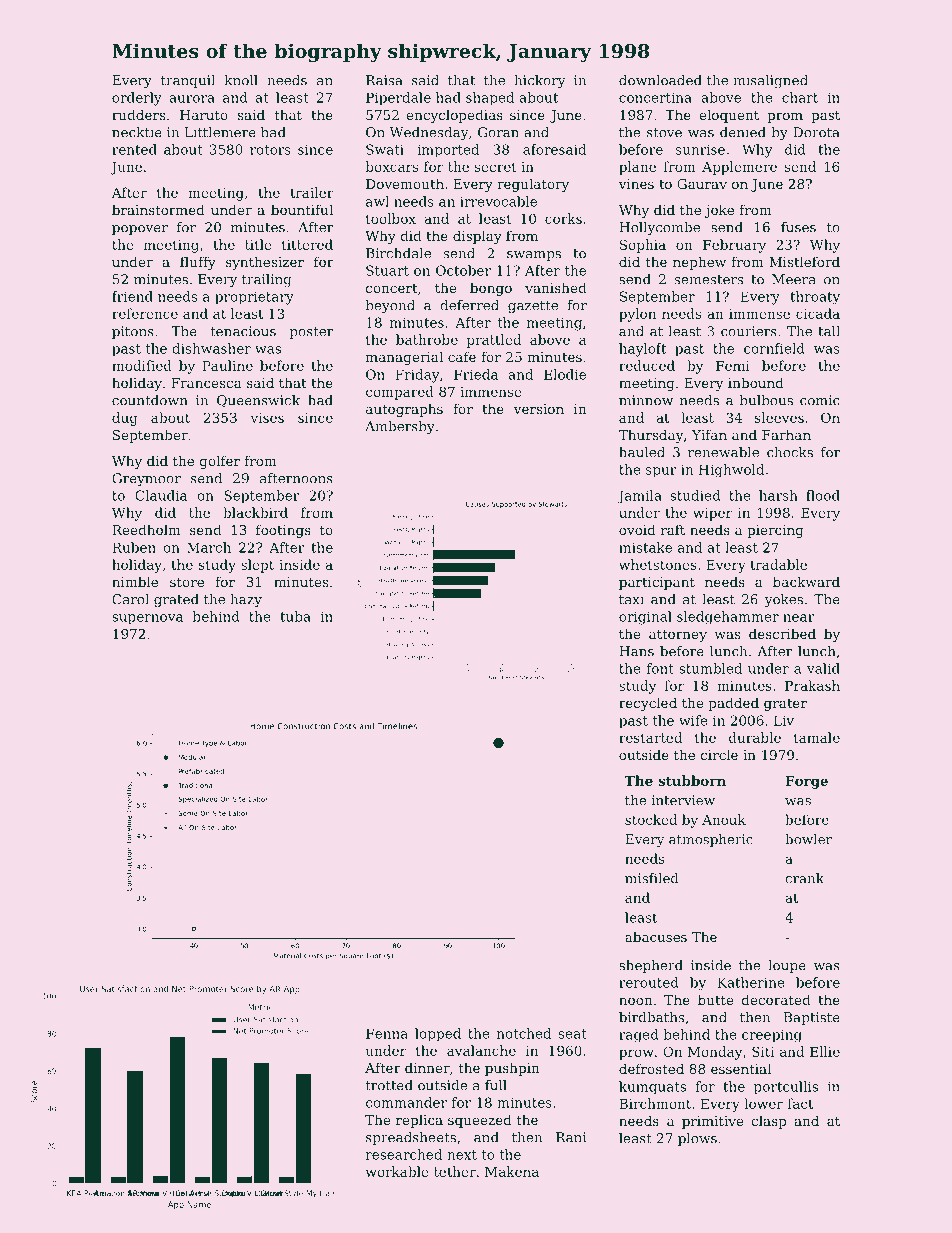 This screenshot has width=952, height=1233. Describe the element at coordinates (387, 1033) in the screenshot. I see `Fenna` at that location.
